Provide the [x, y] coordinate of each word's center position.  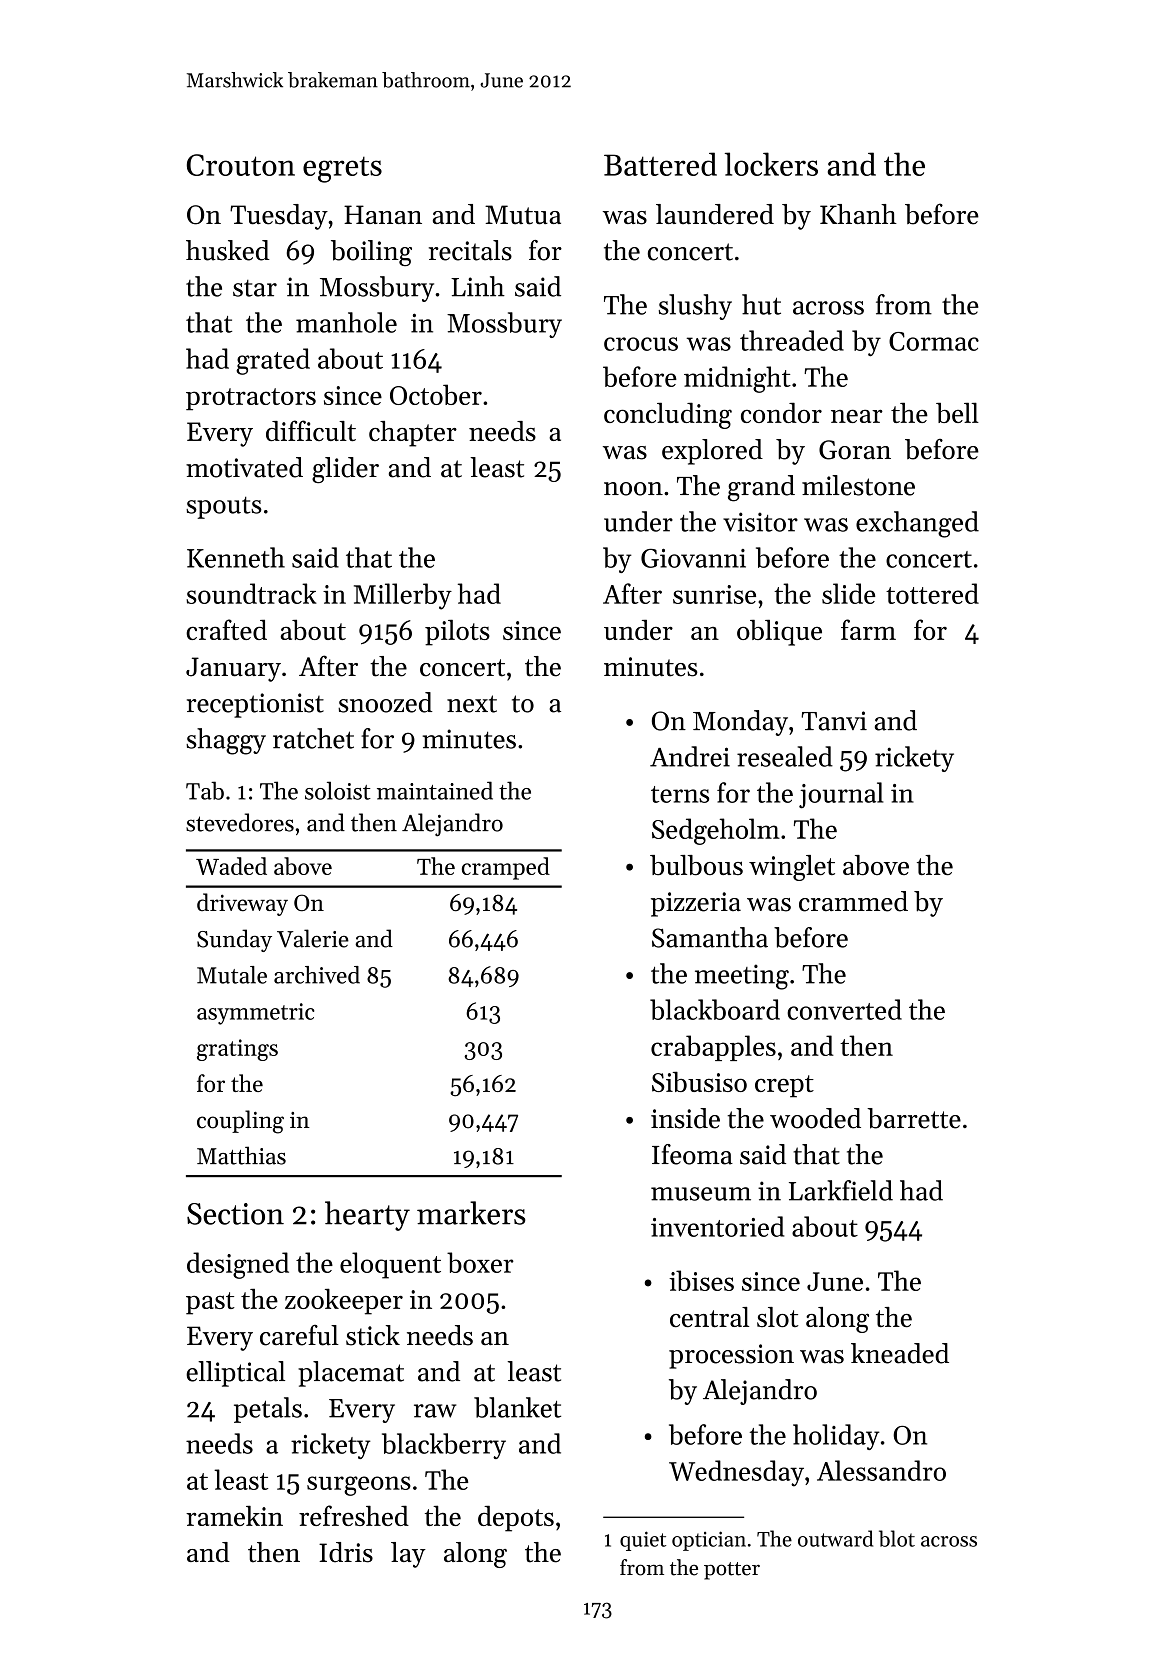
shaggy [226, 741]
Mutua [523, 215]
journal [841, 795]
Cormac [934, 341]
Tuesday [279, 217]
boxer [480, 1262]
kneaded [900, 1353]
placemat [351, 1374]
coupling [240, 1122]
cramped [506, 868]
